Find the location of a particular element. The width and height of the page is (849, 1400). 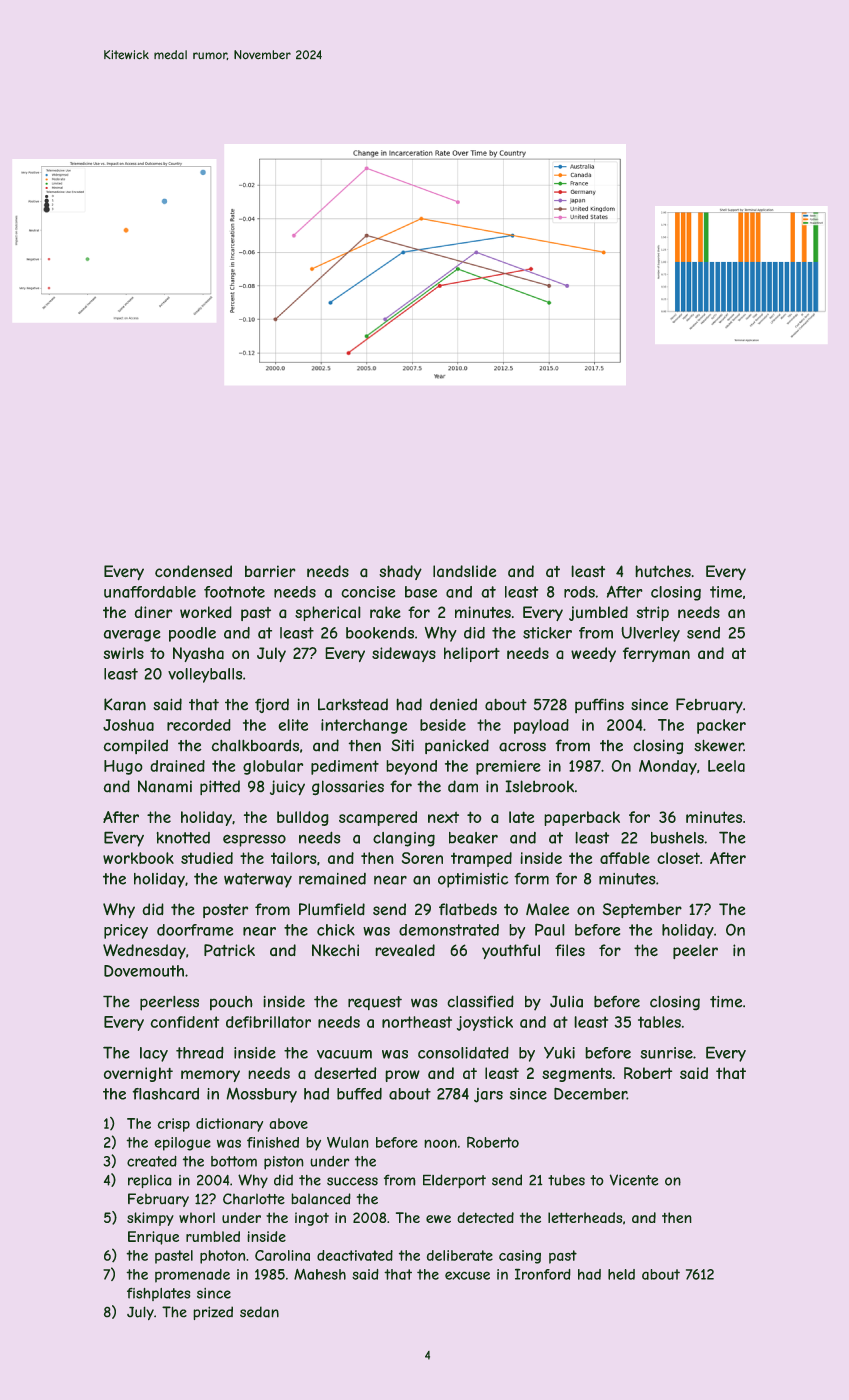

excuse is located at coordinates (467, 1275).
